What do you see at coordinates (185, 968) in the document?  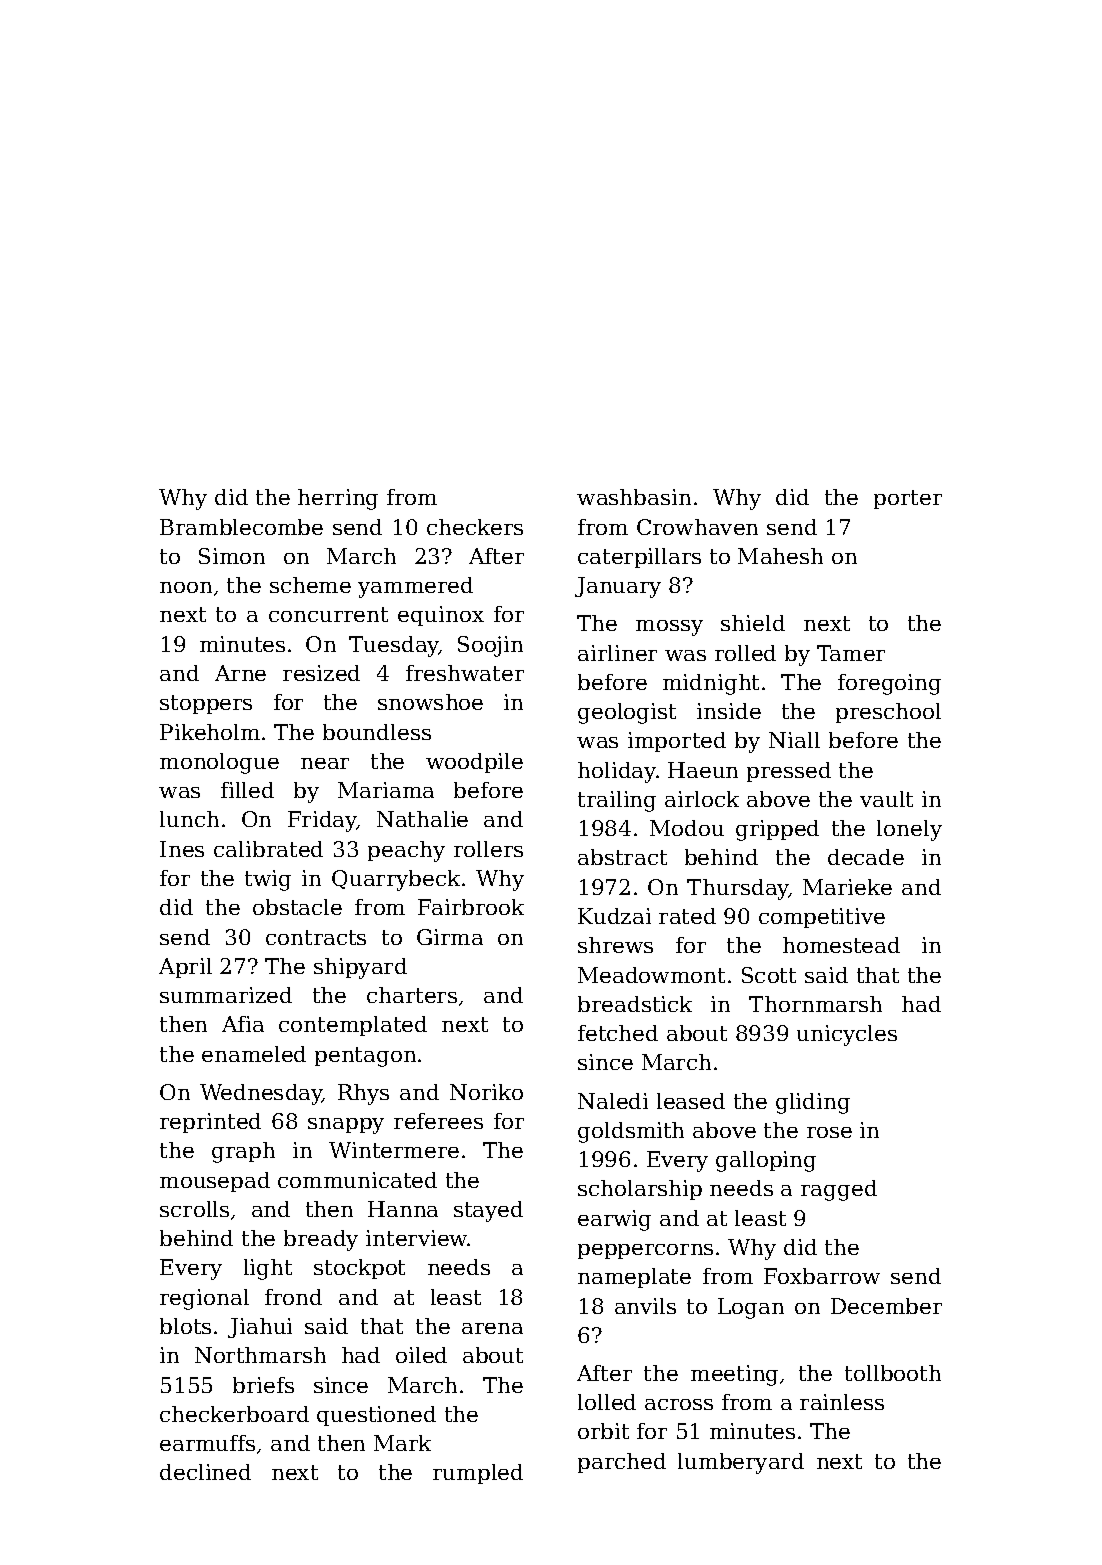 I see `April` at bounding box center [185, 968].
